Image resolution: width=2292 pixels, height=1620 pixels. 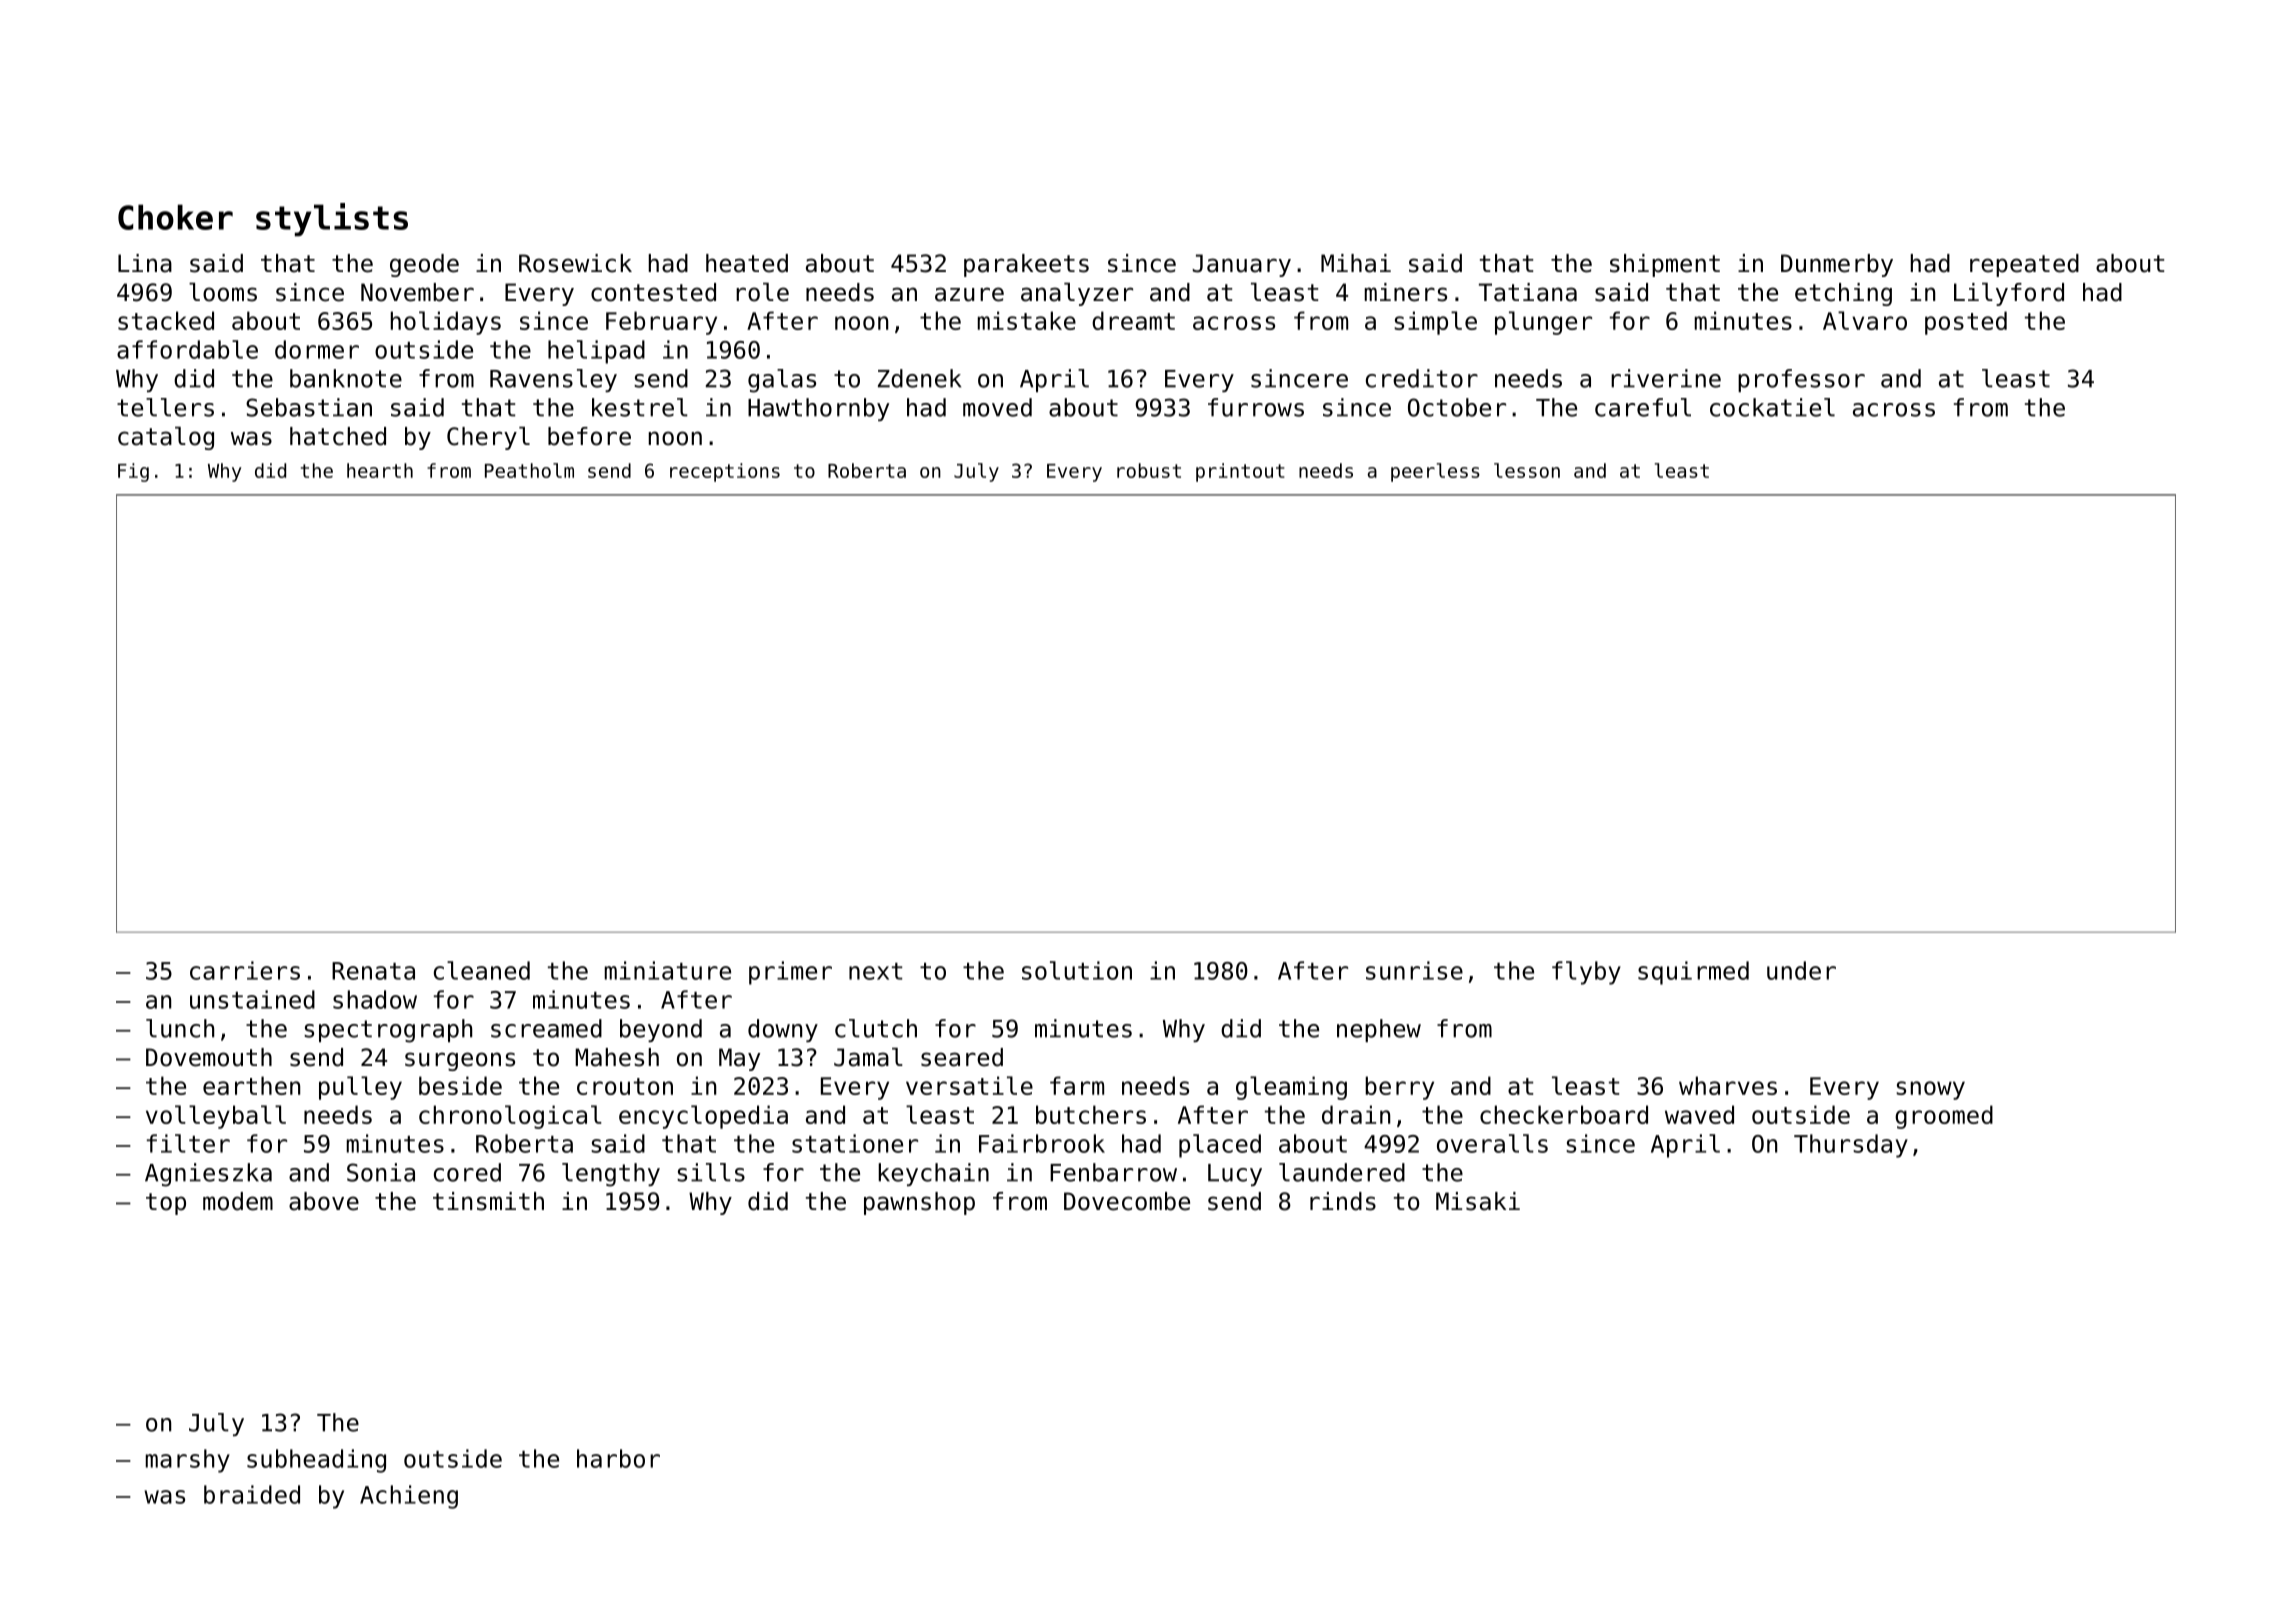 I want to click on posted, so click(x=1966, y=323).
